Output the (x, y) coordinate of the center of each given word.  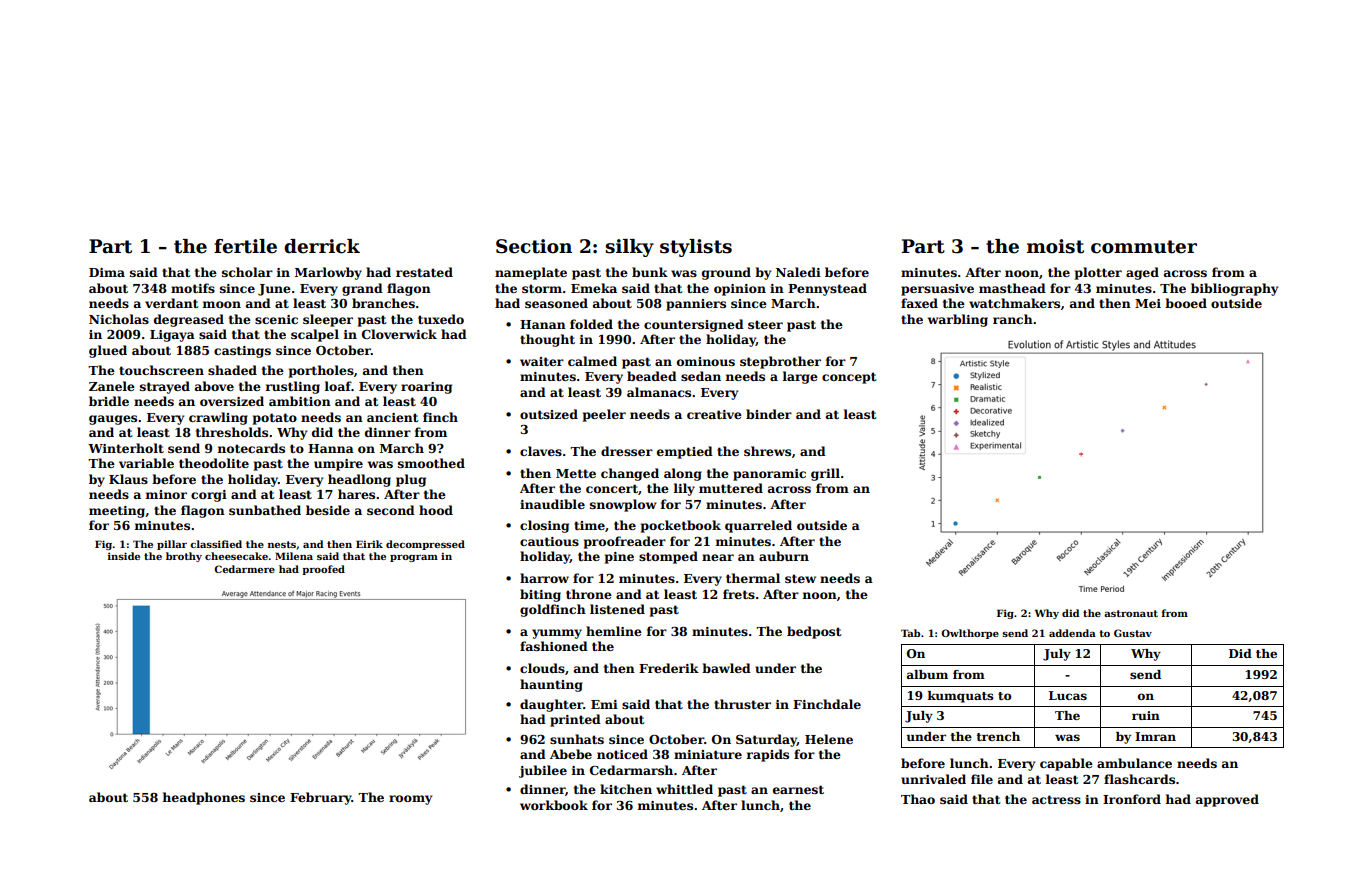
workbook (554, 805)
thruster (742, 704)
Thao (918, 799)
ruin (1146, 715)
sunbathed (265, 510)
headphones (204, 798)
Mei (1148, 303)
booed (1186, 303)
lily (684, 489)
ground (726, 273)
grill (825, 474)
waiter (542, 361)
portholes (321, 371)
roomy (410, 800)
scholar (247, 272)
